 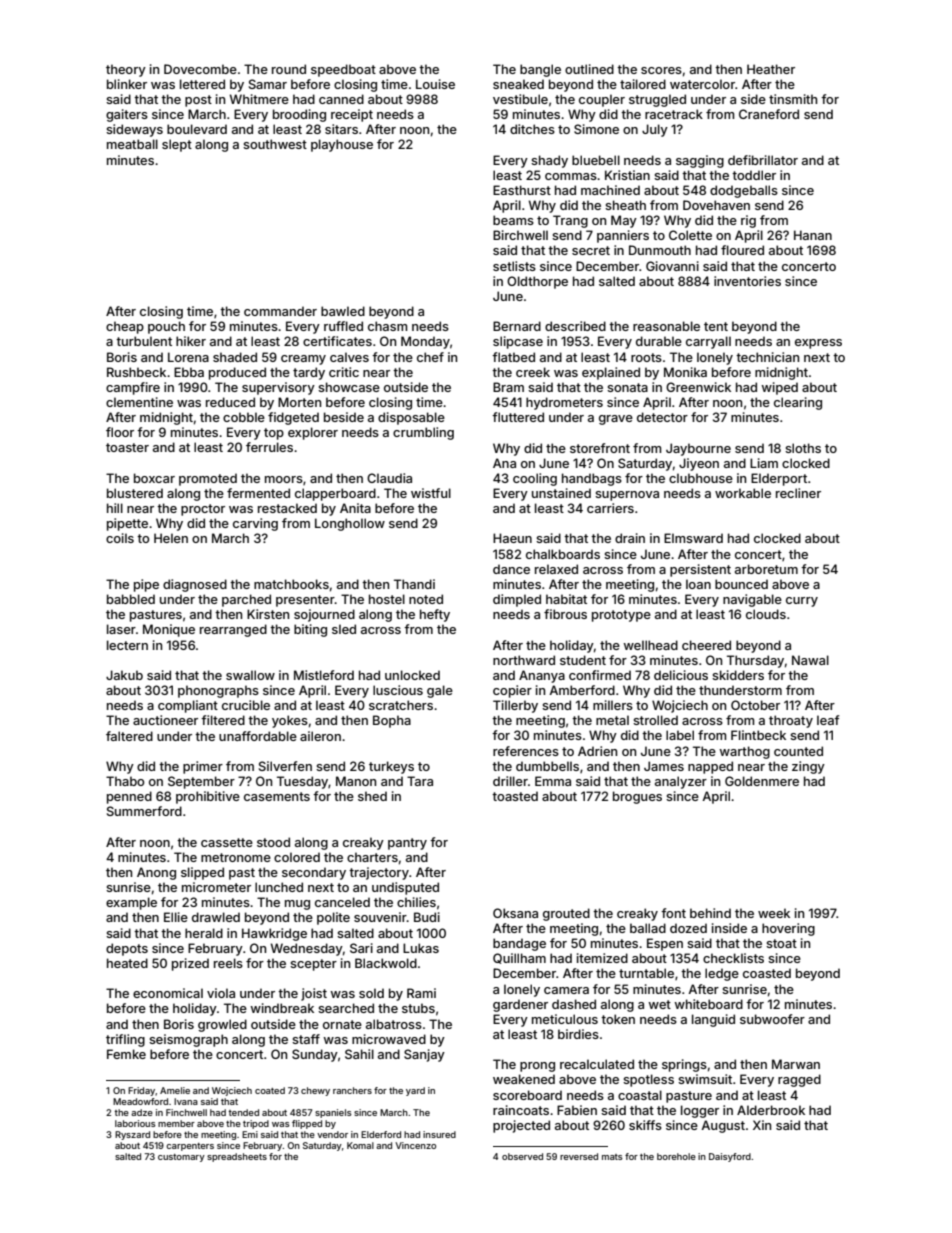 What do you see at coordinates (512, 691) in the screenshot?
I see `copier` at bounding box center [512, 691].
